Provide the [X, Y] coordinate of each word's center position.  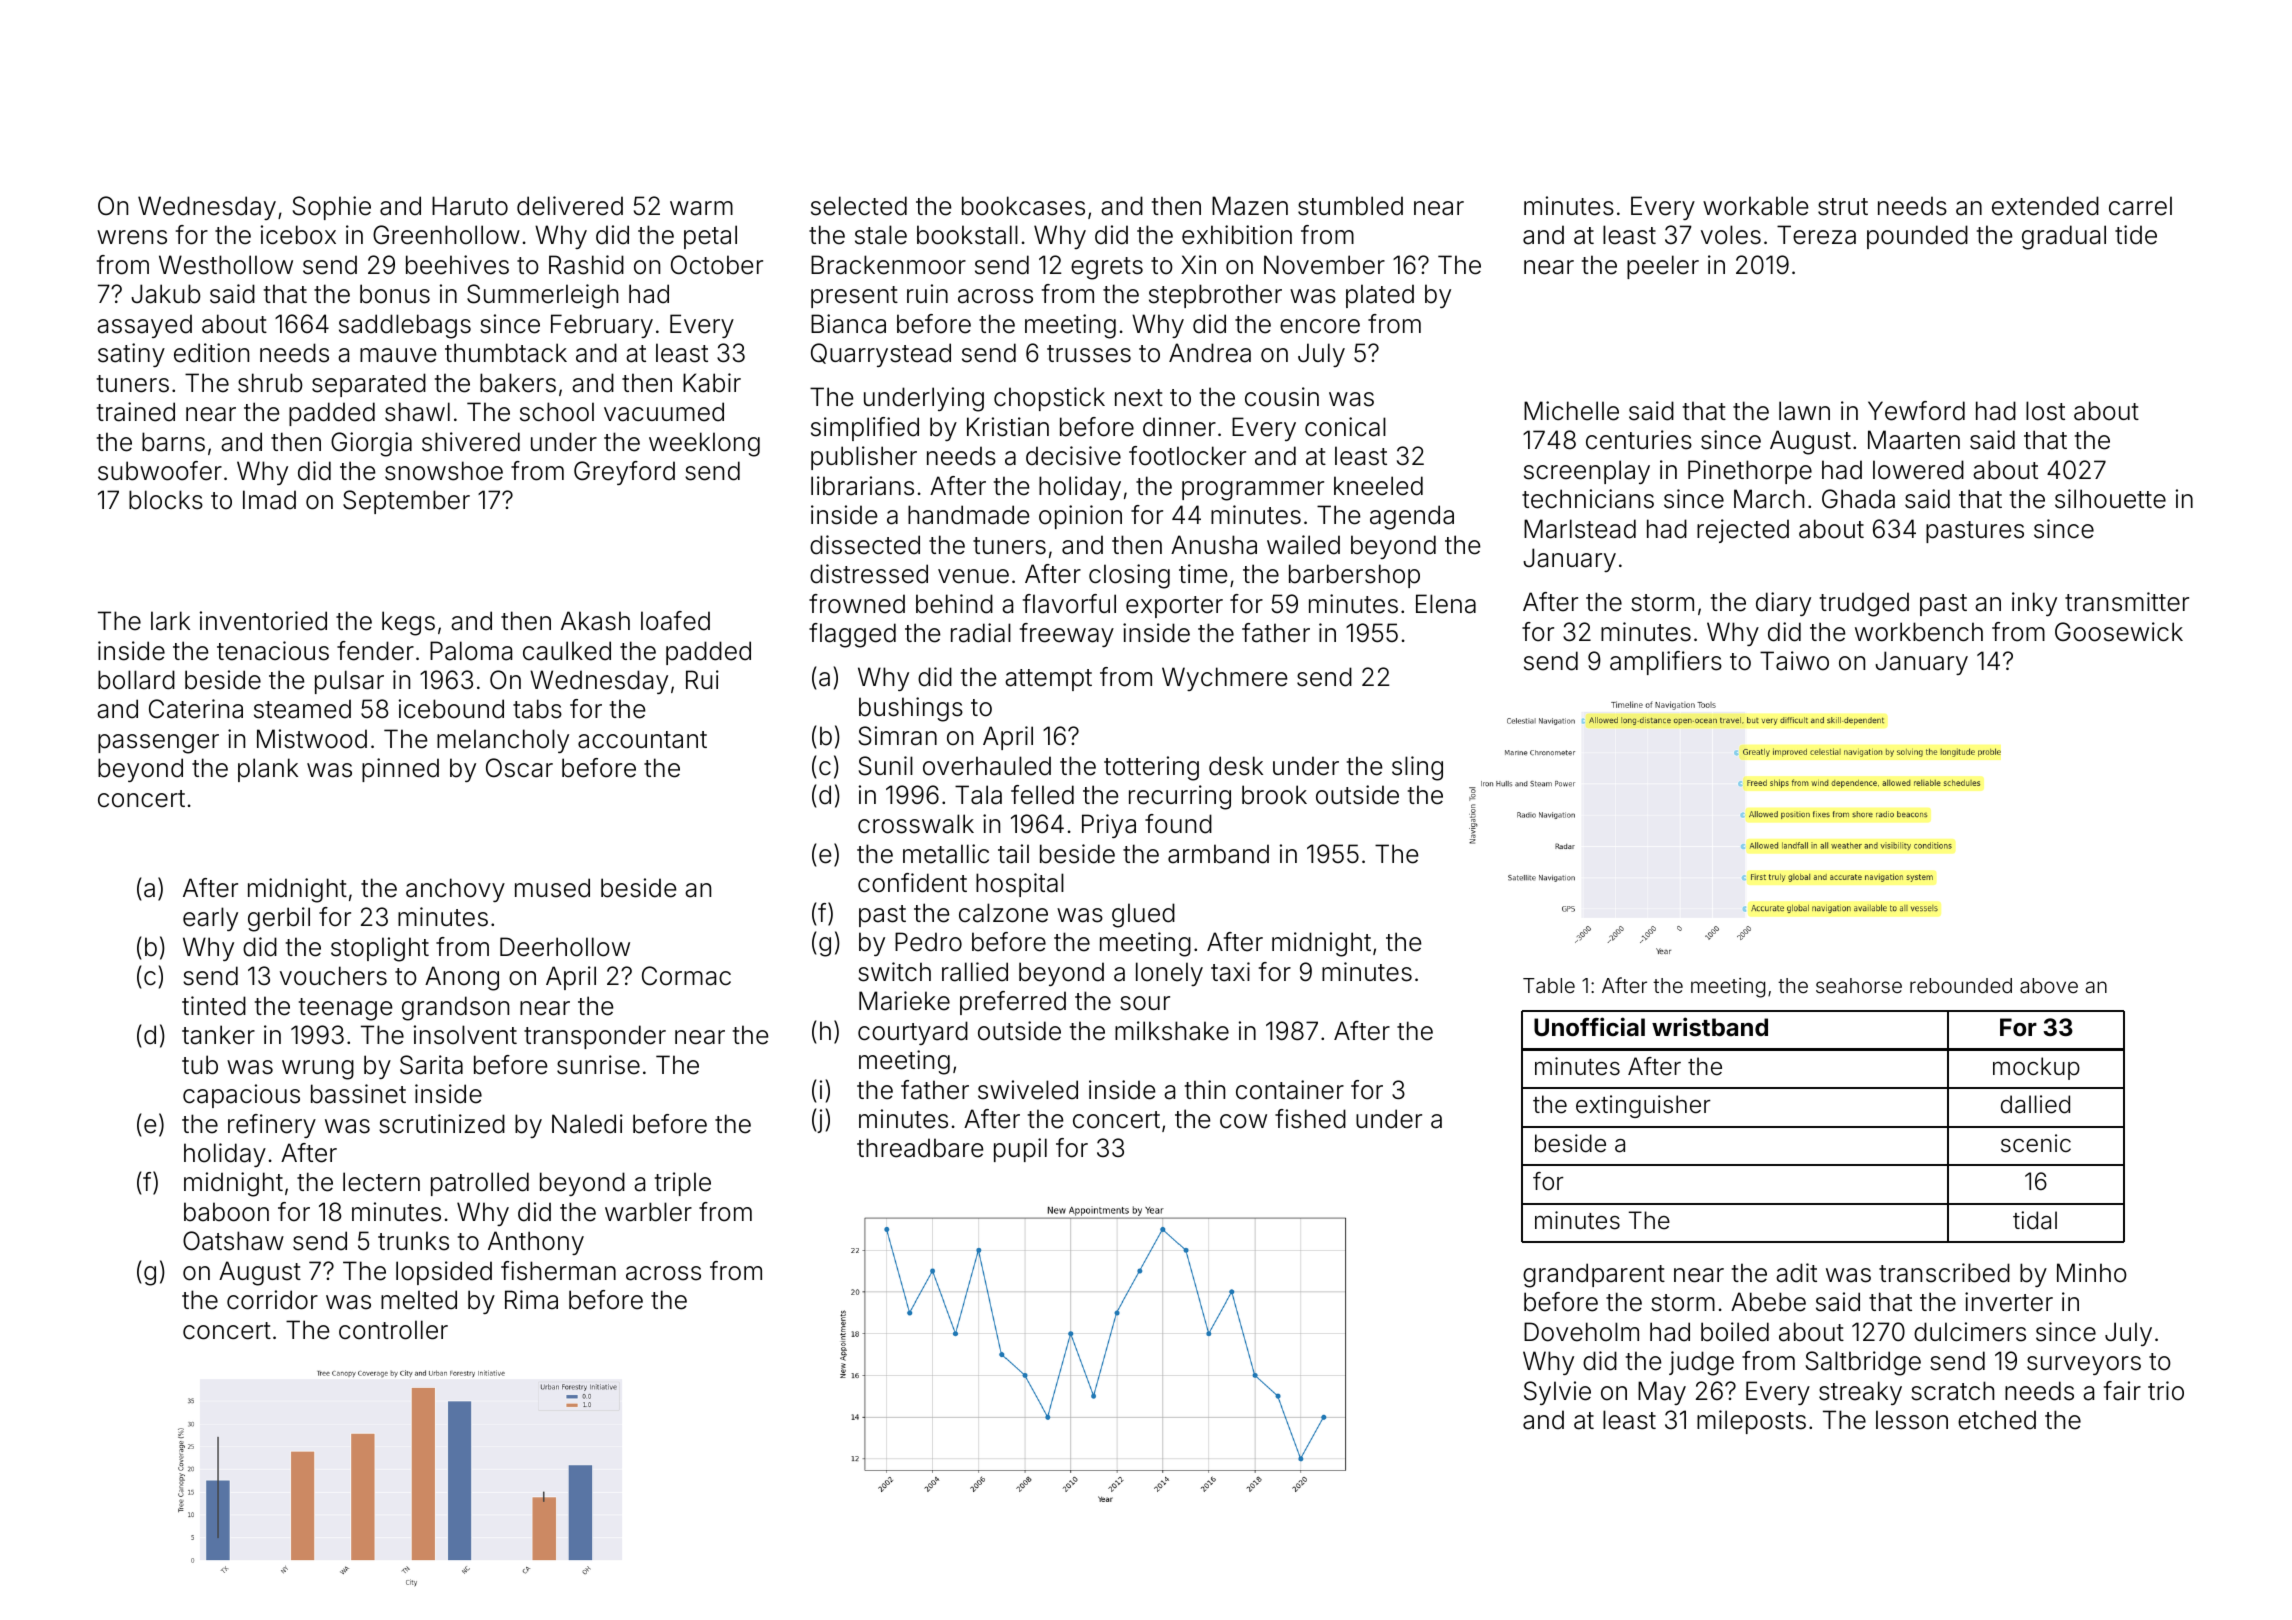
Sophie [332, 208]
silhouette [2110, 499]
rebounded [1961, 985]
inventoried [263, 621]
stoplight [380, 949]
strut [1843, 207]
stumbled [1350, 206]
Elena [1446, 604]
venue [973, 576]
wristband [1710, 1027]
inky [2034, 604]
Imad [269, 500]
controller [393, 1330]
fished [1310, 1119]
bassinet [358, 1094]
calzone [1003, 913]
